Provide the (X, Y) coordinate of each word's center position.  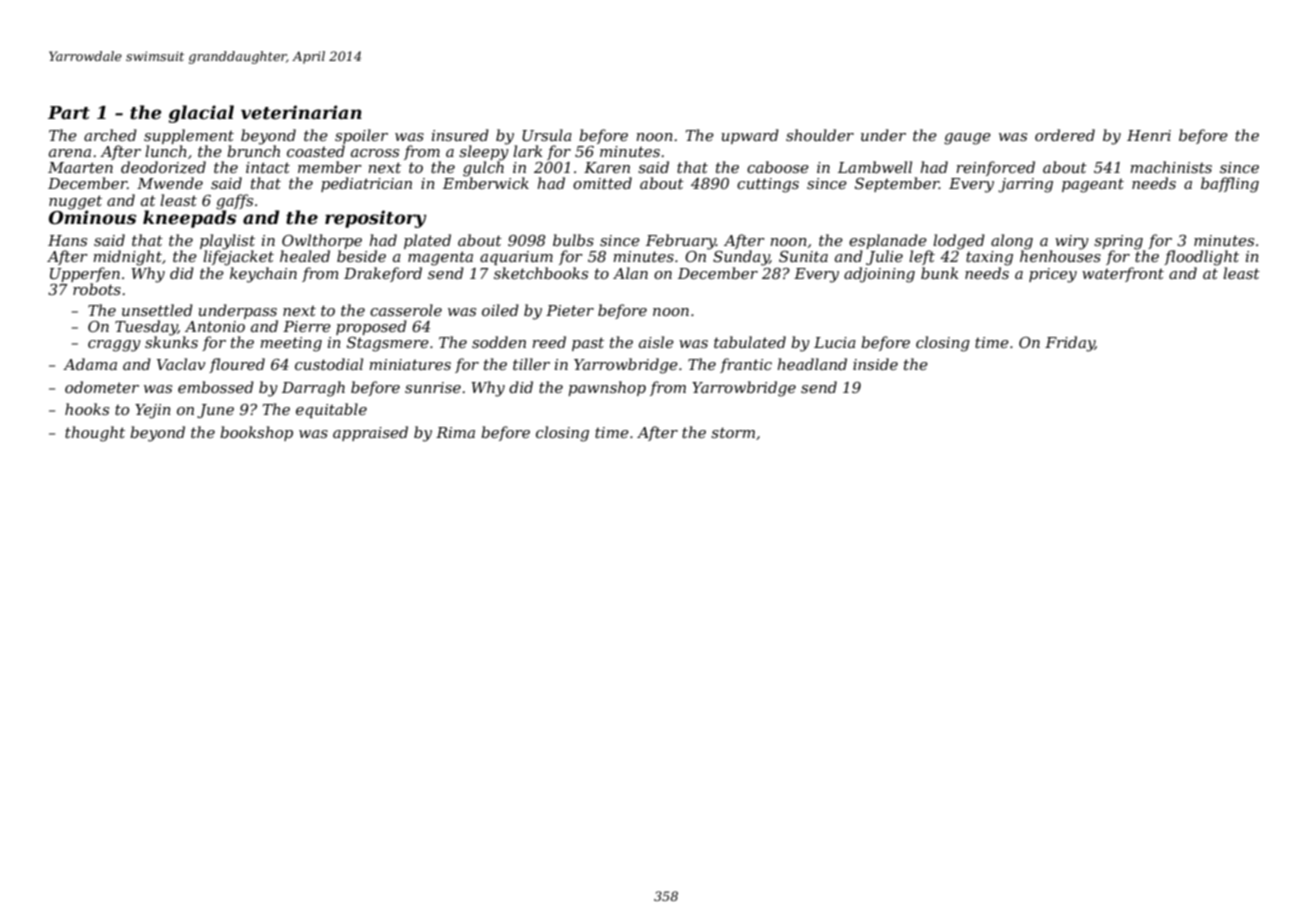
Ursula (547, 135)
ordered (1065, 135)
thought (95, 434)
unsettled (157, 310)
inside (875, 364)
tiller (531, 364)
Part (69, 113)
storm (733, 432)
